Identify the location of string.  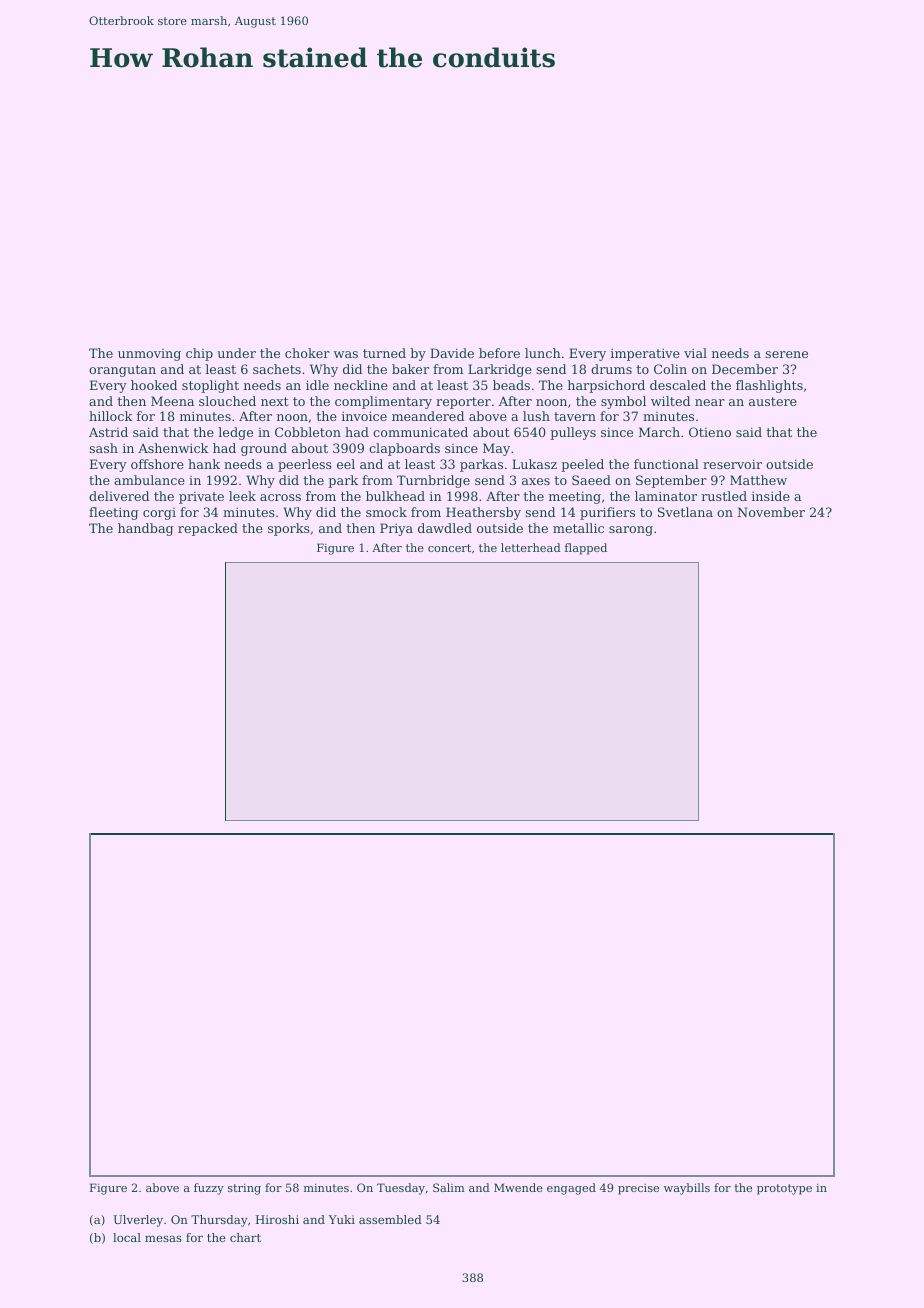
(244, 1189).
